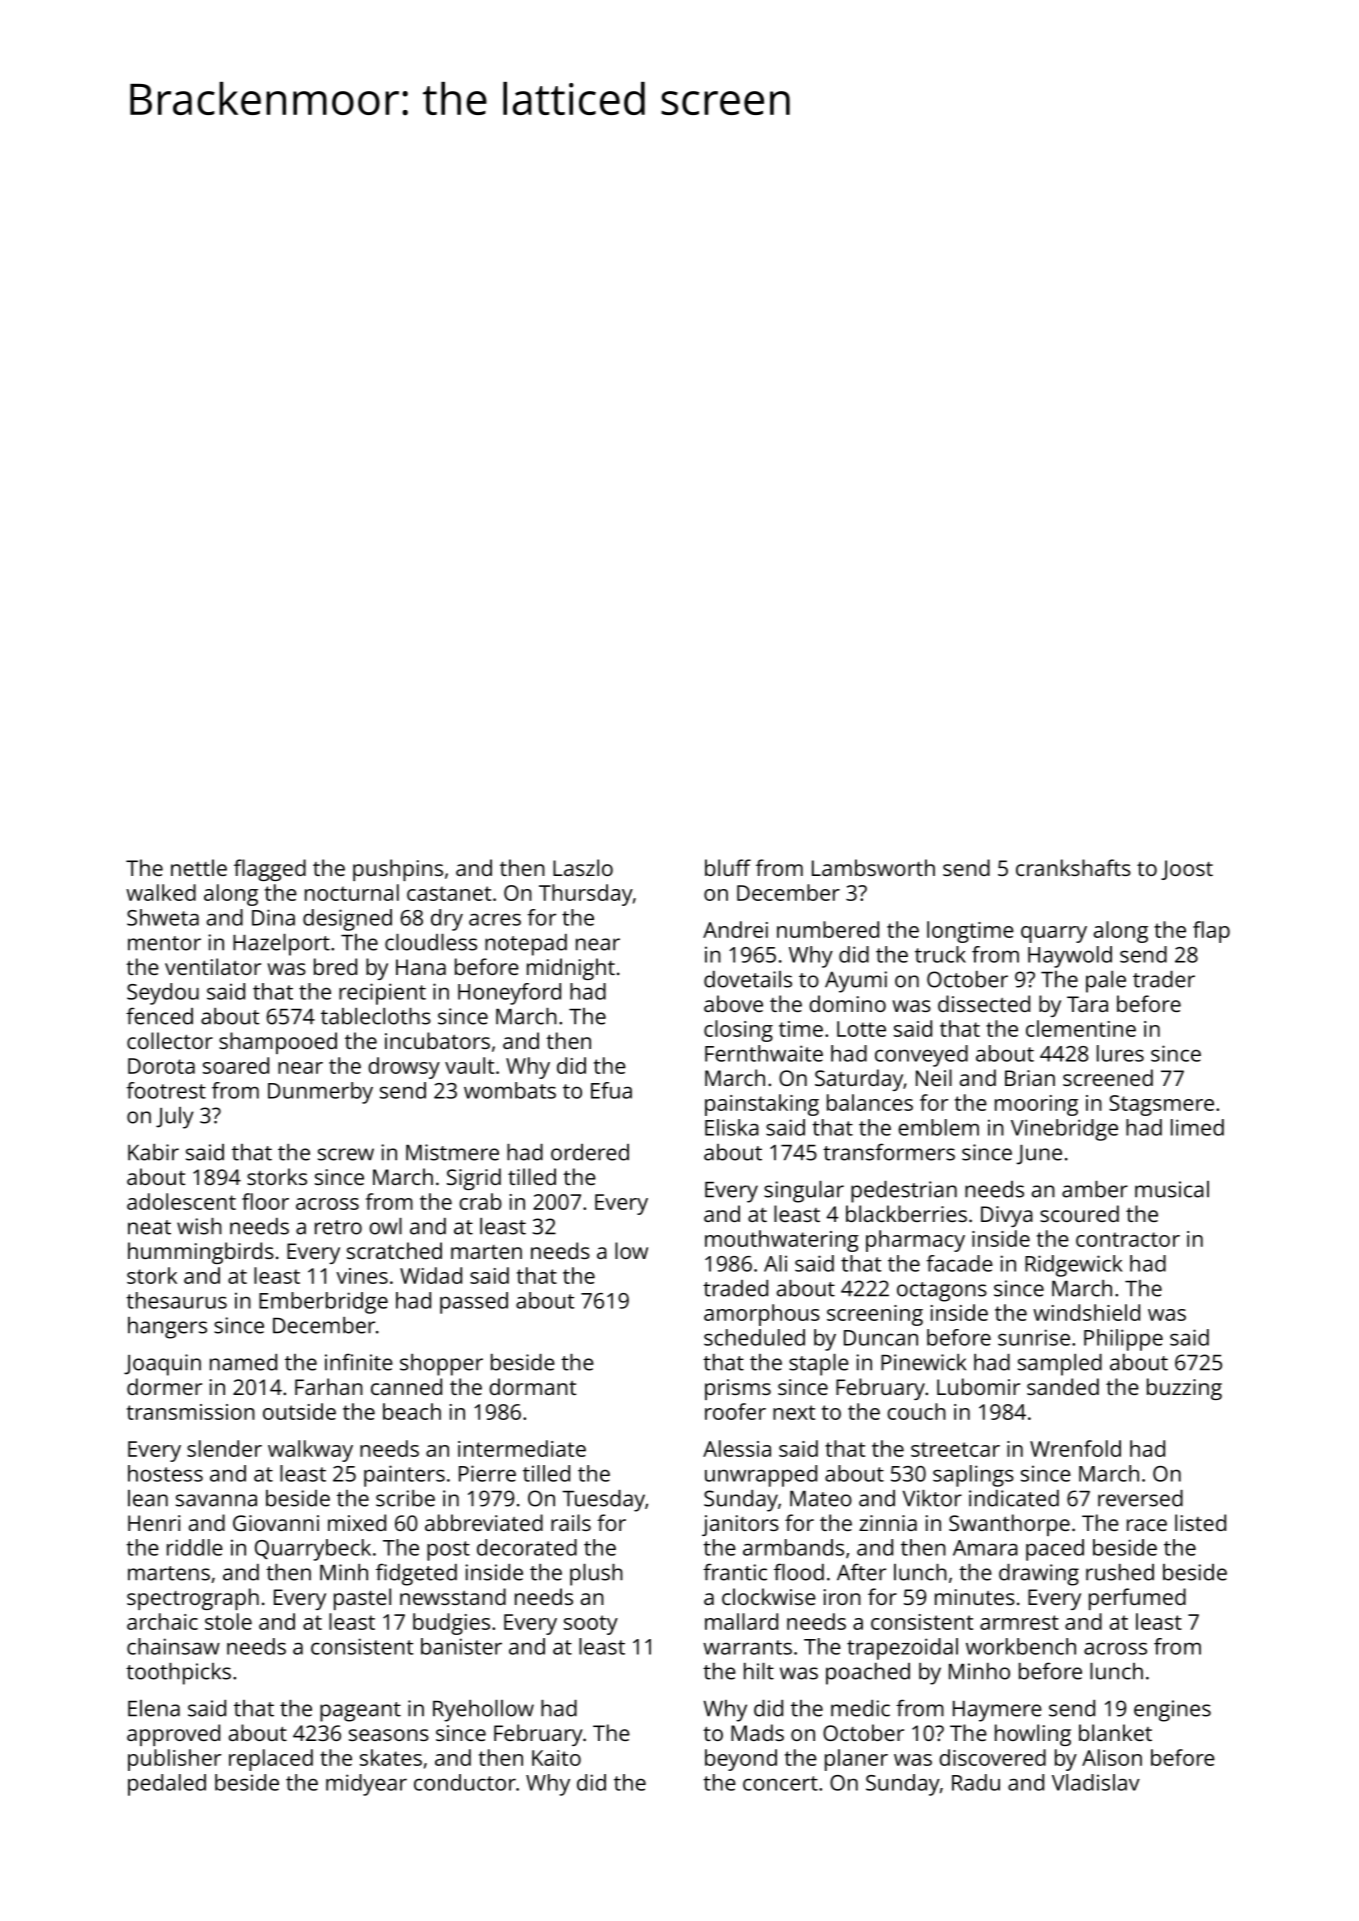 The image size is (1359, 1921). Describe the element at coordinates (1123, 1340) in the screenshot. I see `Philippe` at that location.
